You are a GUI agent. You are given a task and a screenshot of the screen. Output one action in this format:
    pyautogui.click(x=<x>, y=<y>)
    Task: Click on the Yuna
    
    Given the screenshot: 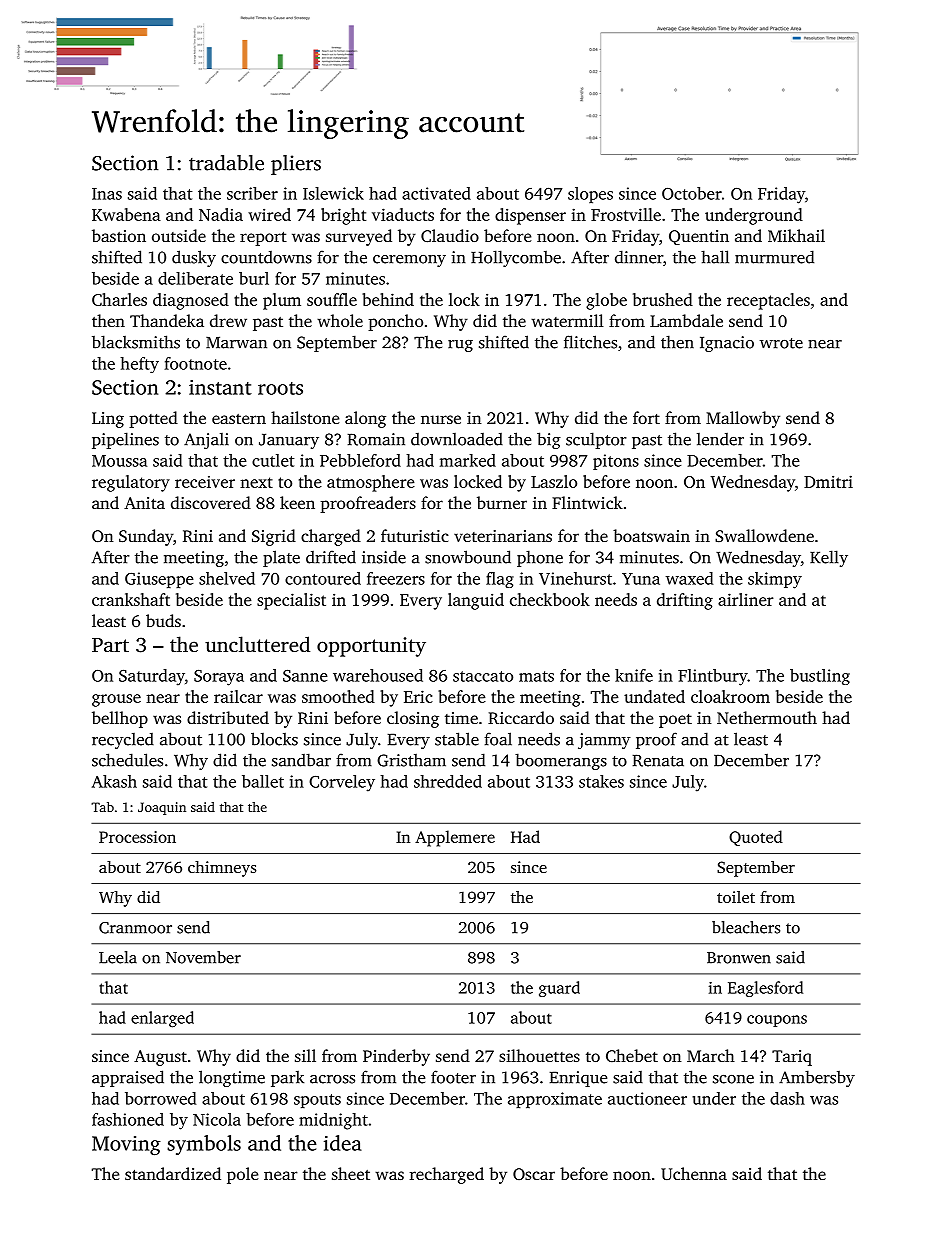 What is the action you would take?
    pyautogui.click(x=641, y=579)
